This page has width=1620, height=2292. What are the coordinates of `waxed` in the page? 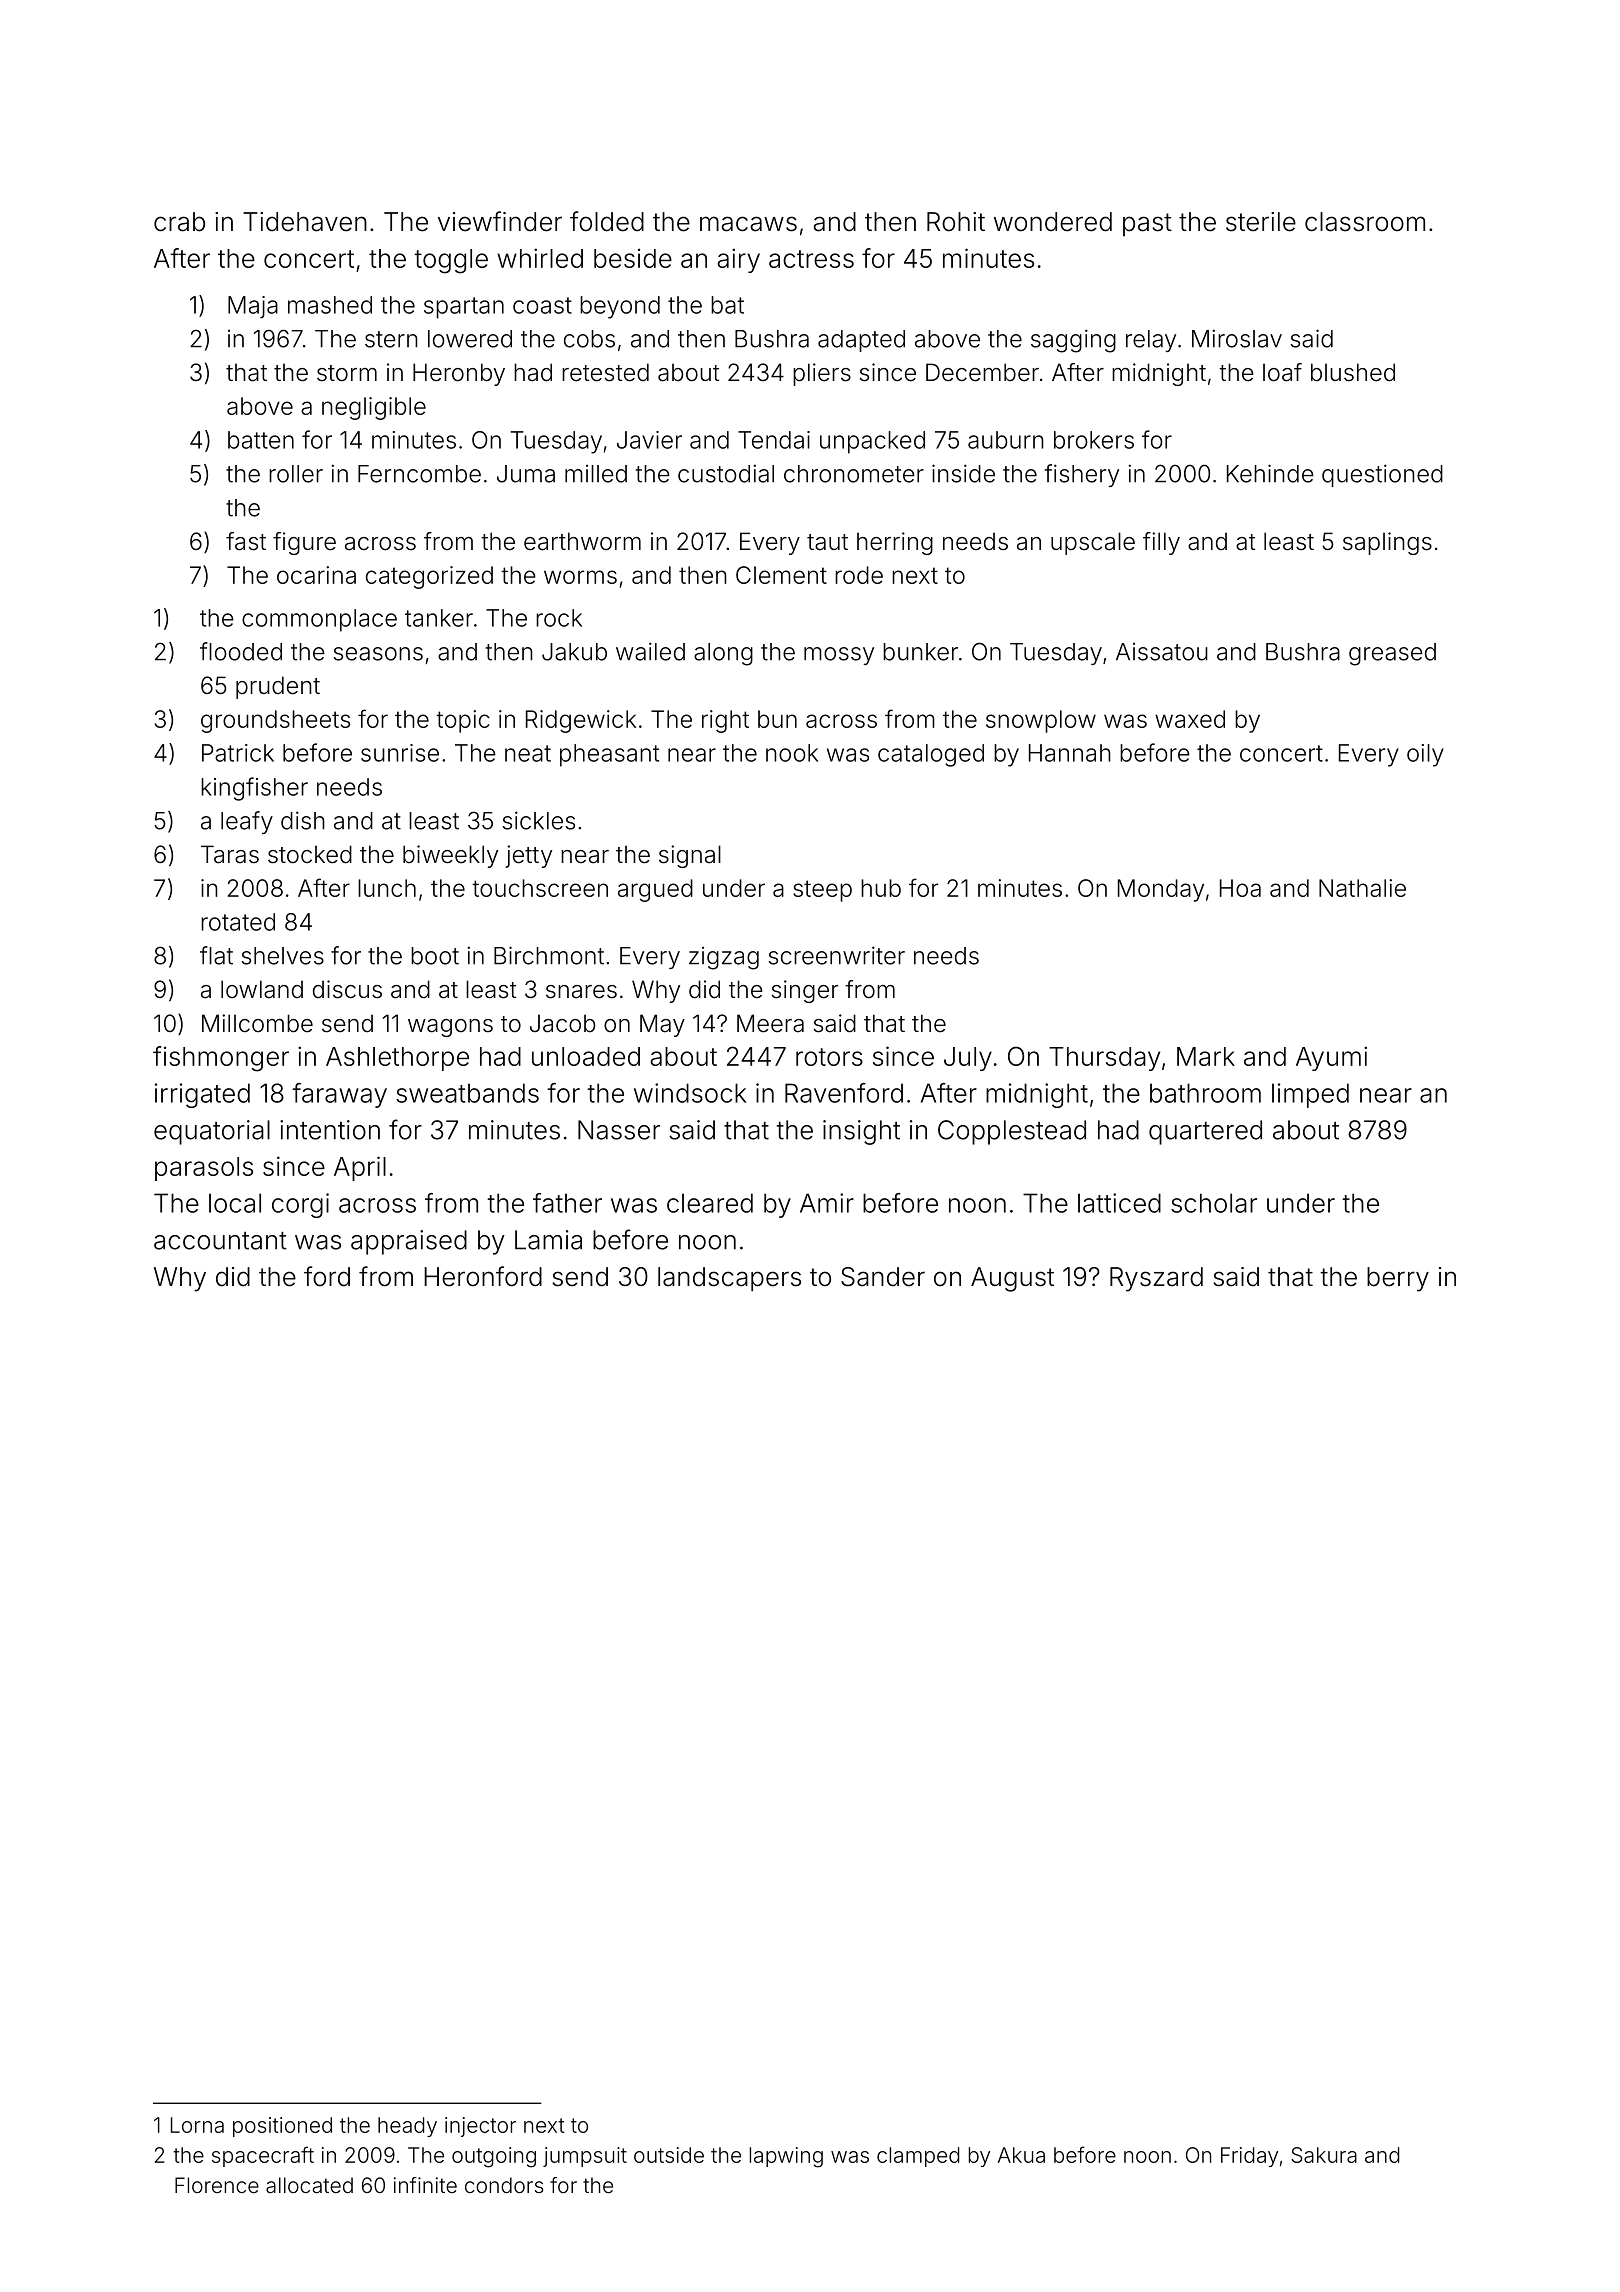 It's located at (1190, 719).
